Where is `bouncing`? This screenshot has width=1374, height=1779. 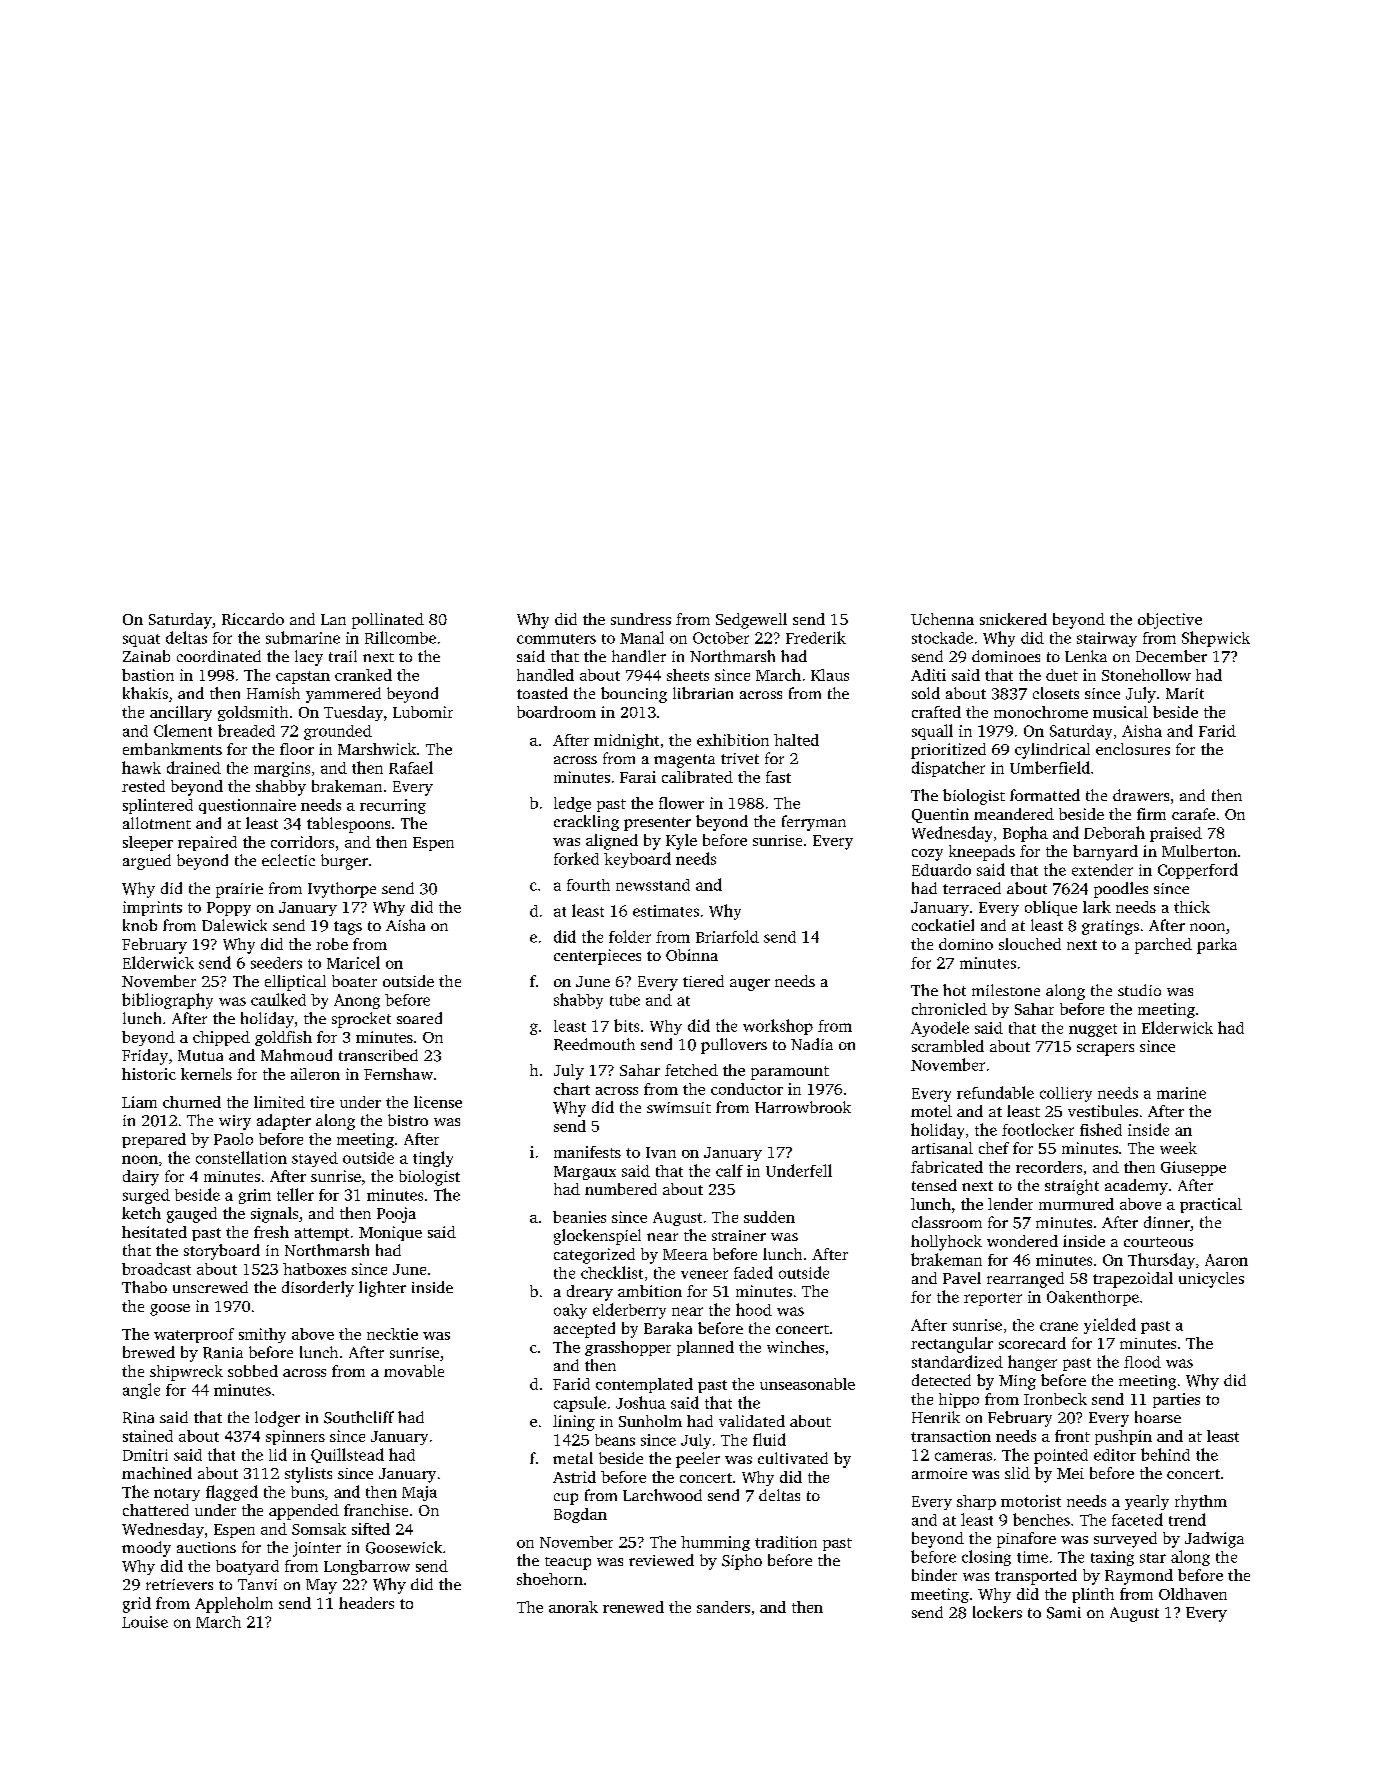
bouncing is located at coordinates (634, 695).
